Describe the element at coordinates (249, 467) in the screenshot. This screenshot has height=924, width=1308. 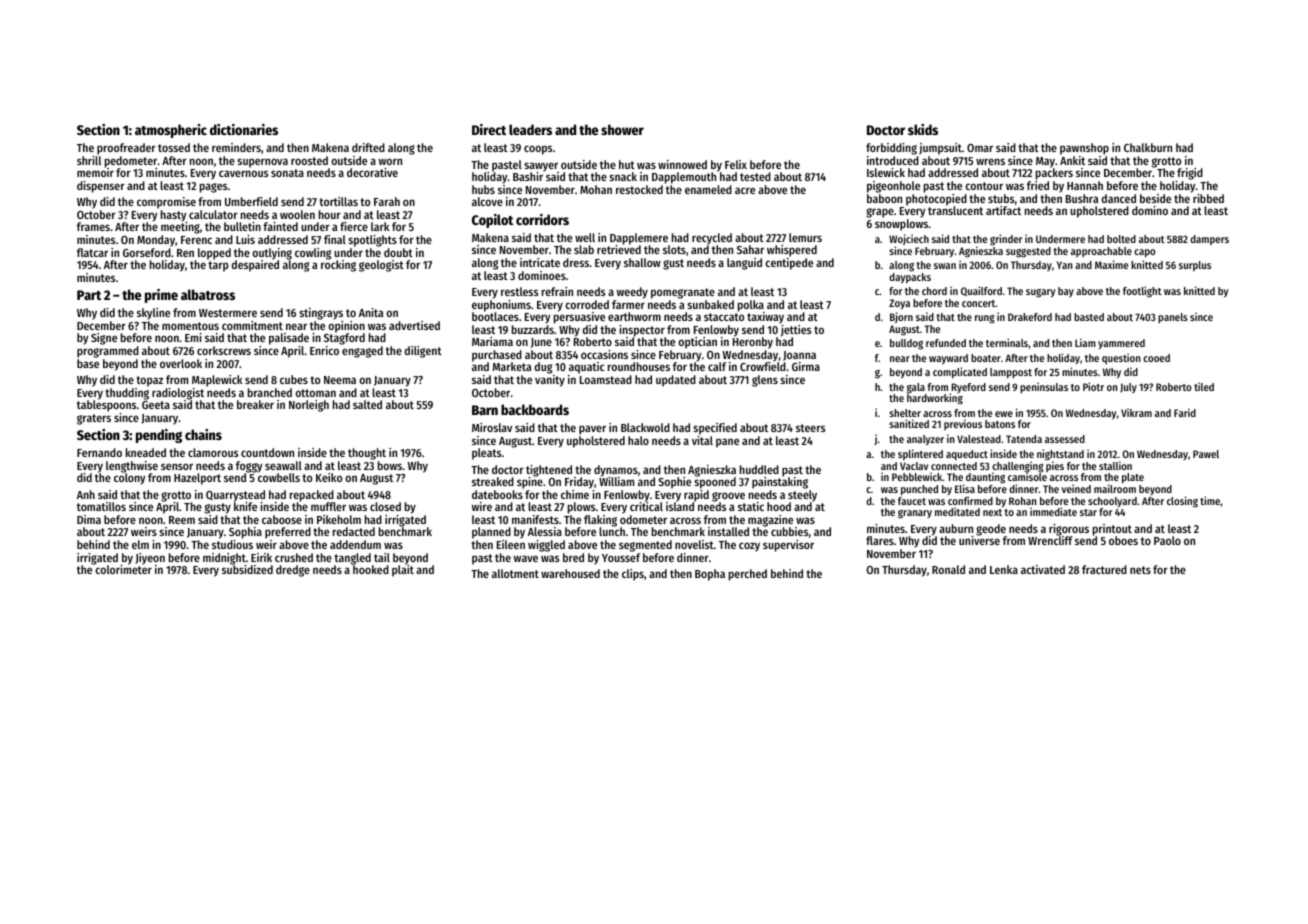
I see `foggy` at that location.
